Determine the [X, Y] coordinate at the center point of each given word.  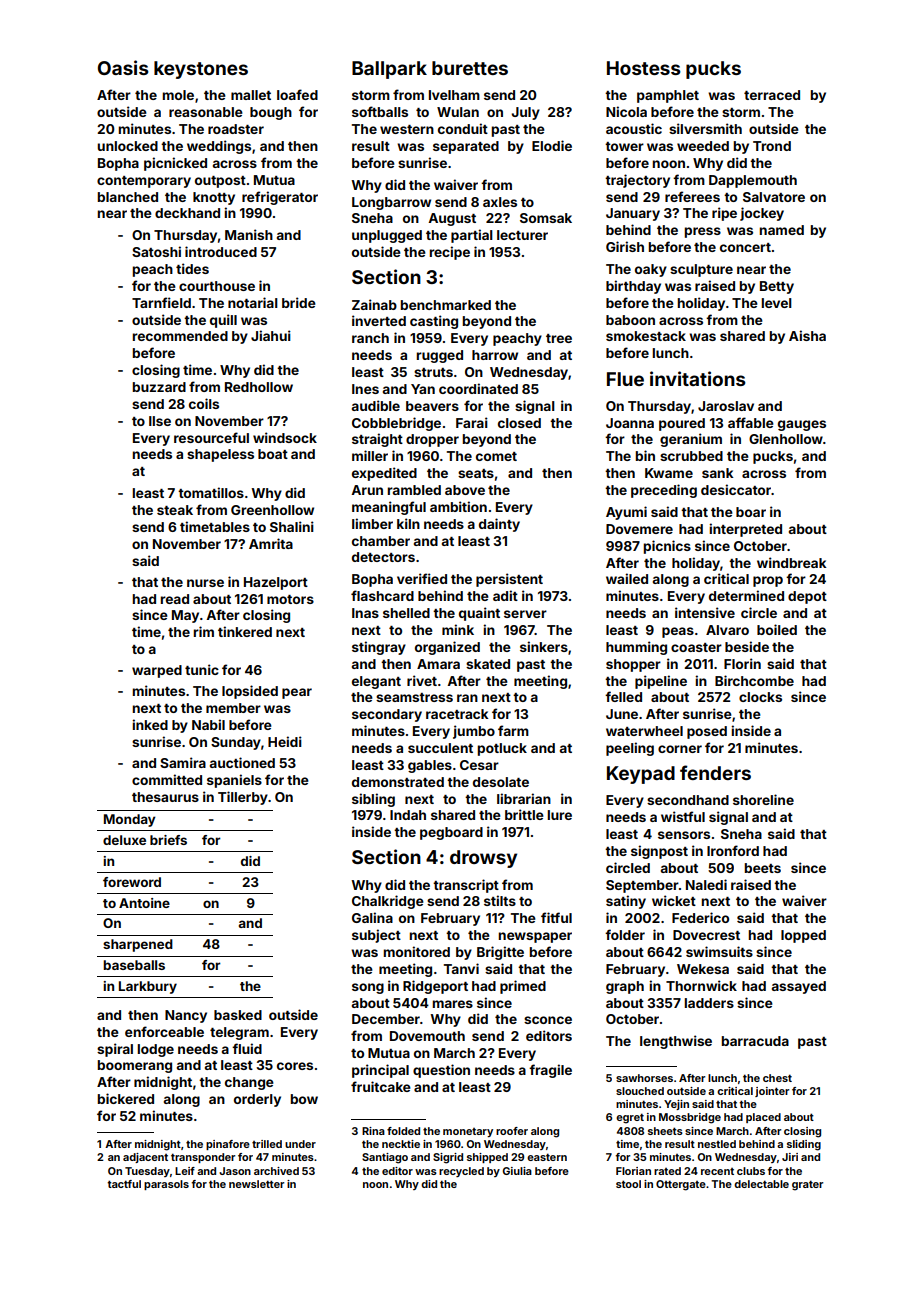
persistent [509, 580]
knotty [214, 198]
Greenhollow [272, 510]
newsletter [256, 1184]
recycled [461, 1172]
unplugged [387, 236]
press [703, 232]
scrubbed [691, 456]
